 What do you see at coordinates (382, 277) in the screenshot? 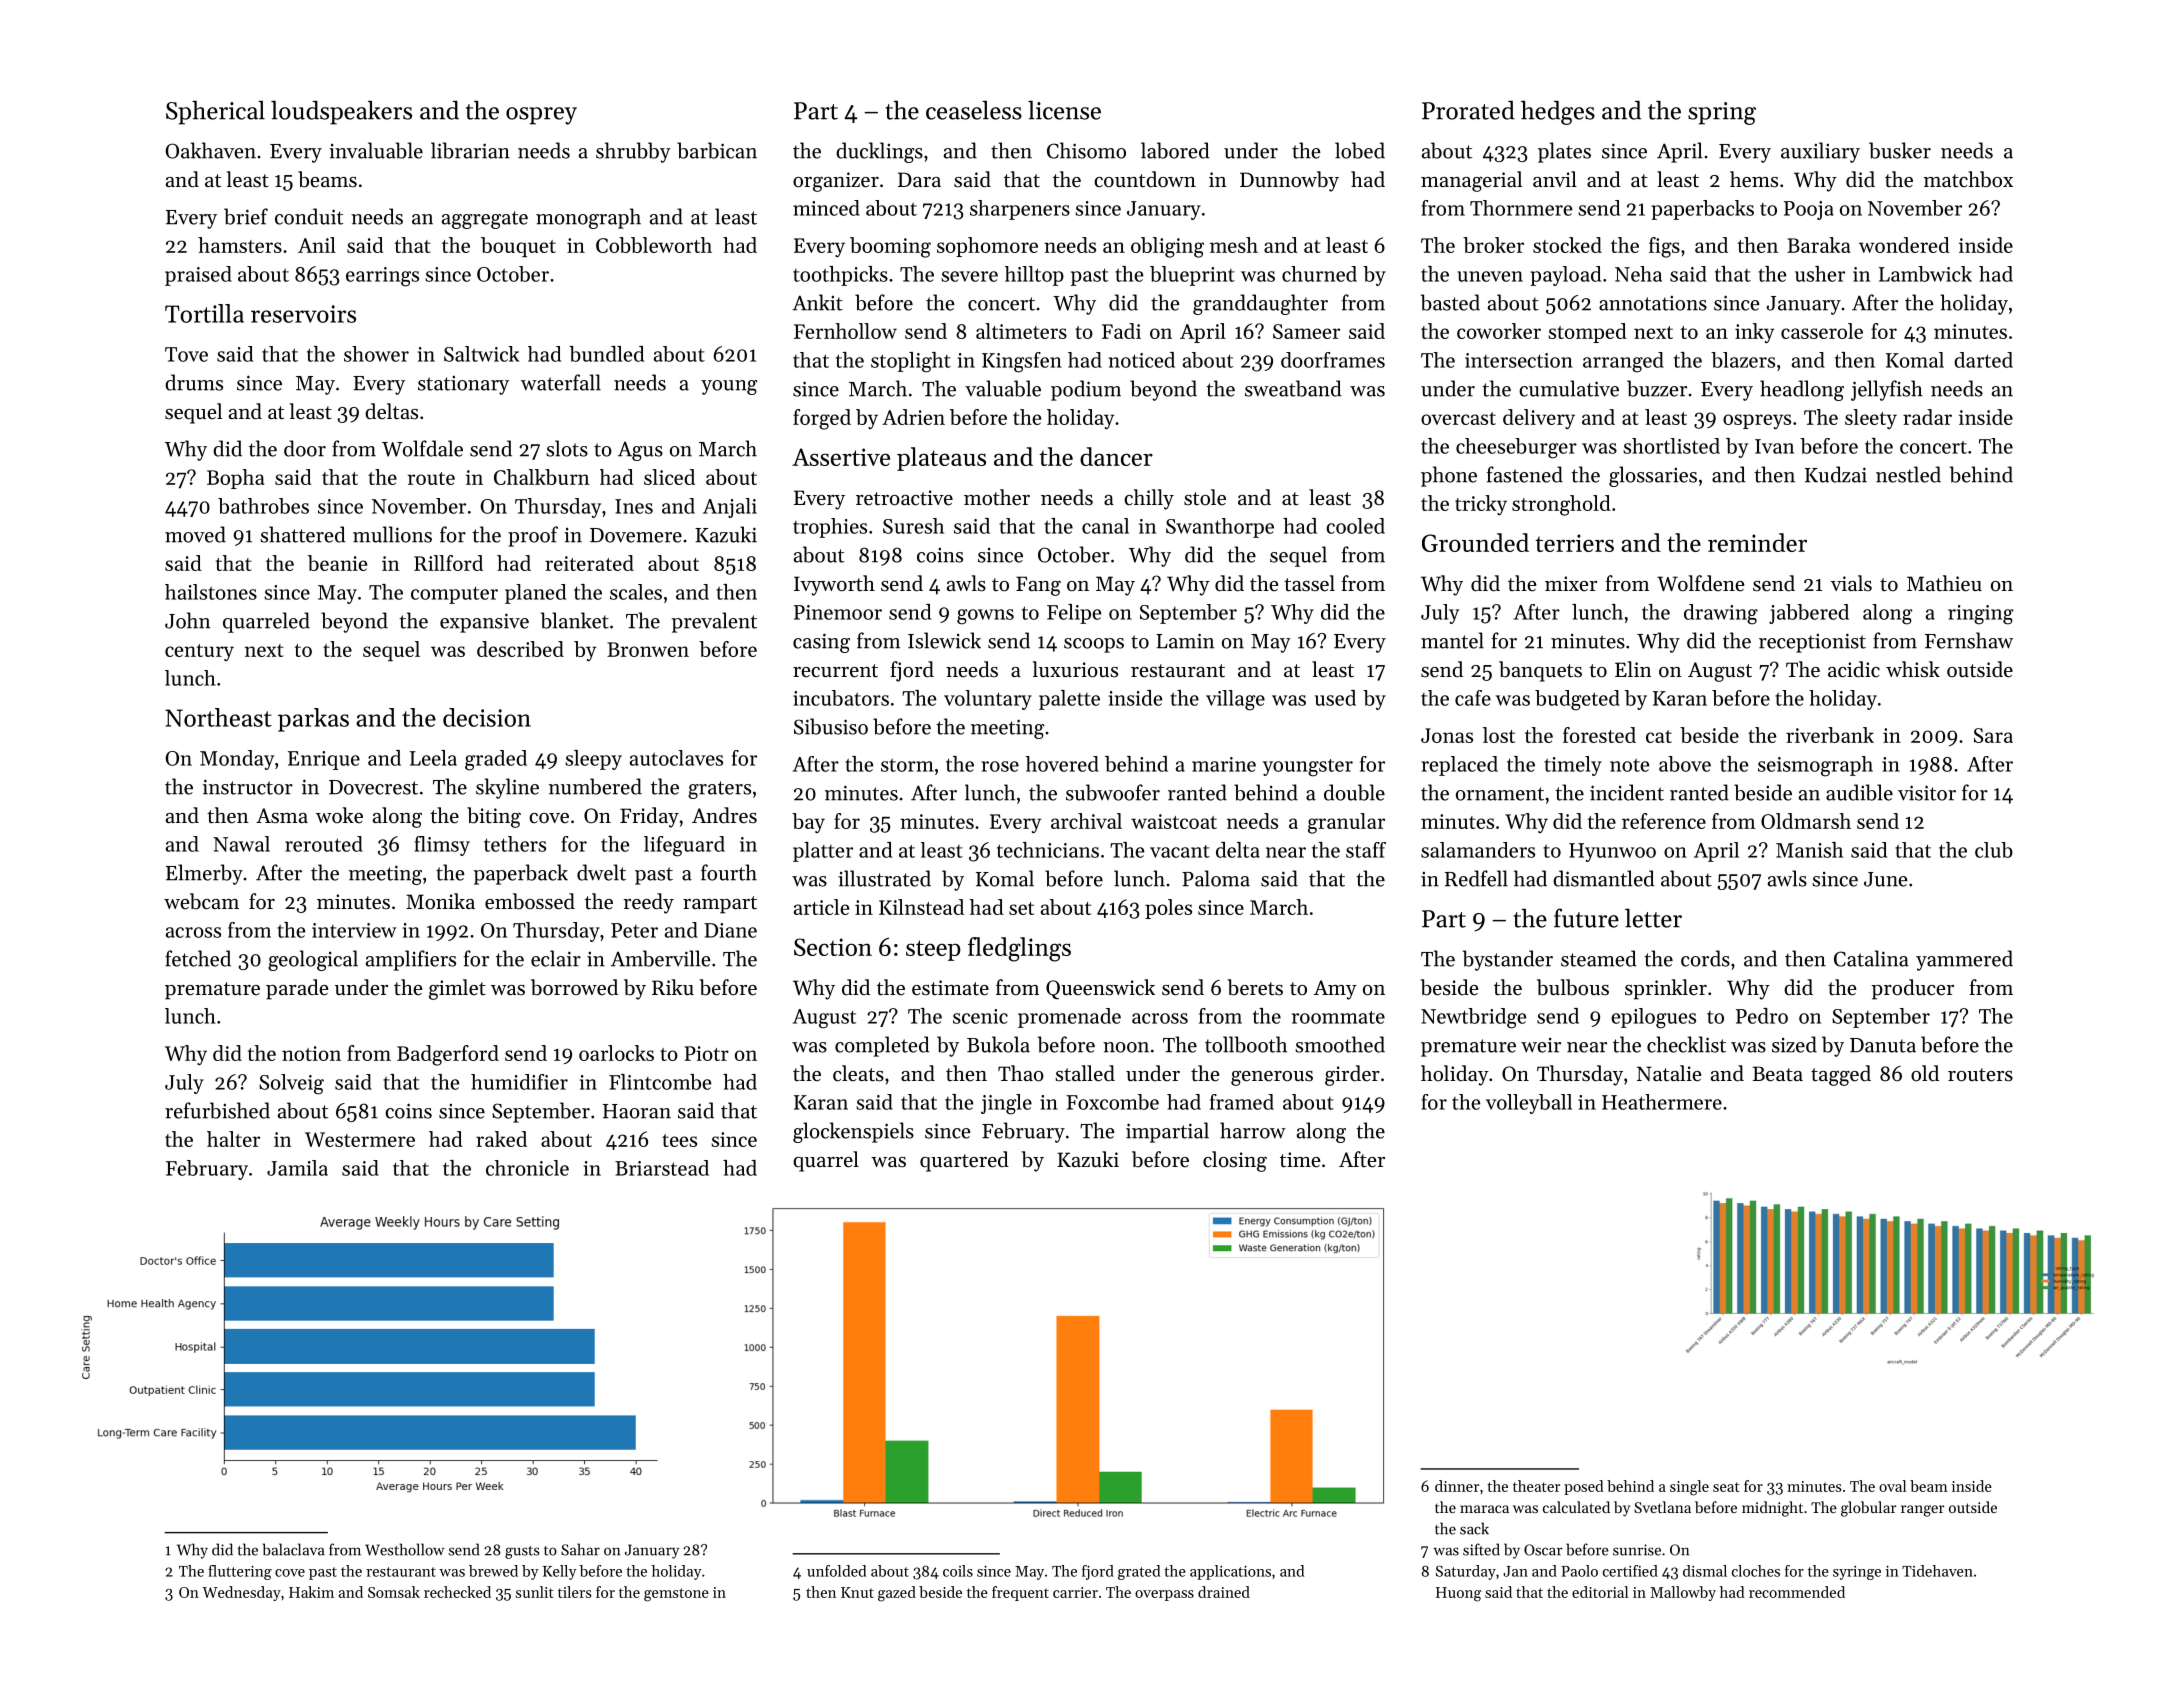
I see `earrings` at bounding box center [382, 277].
